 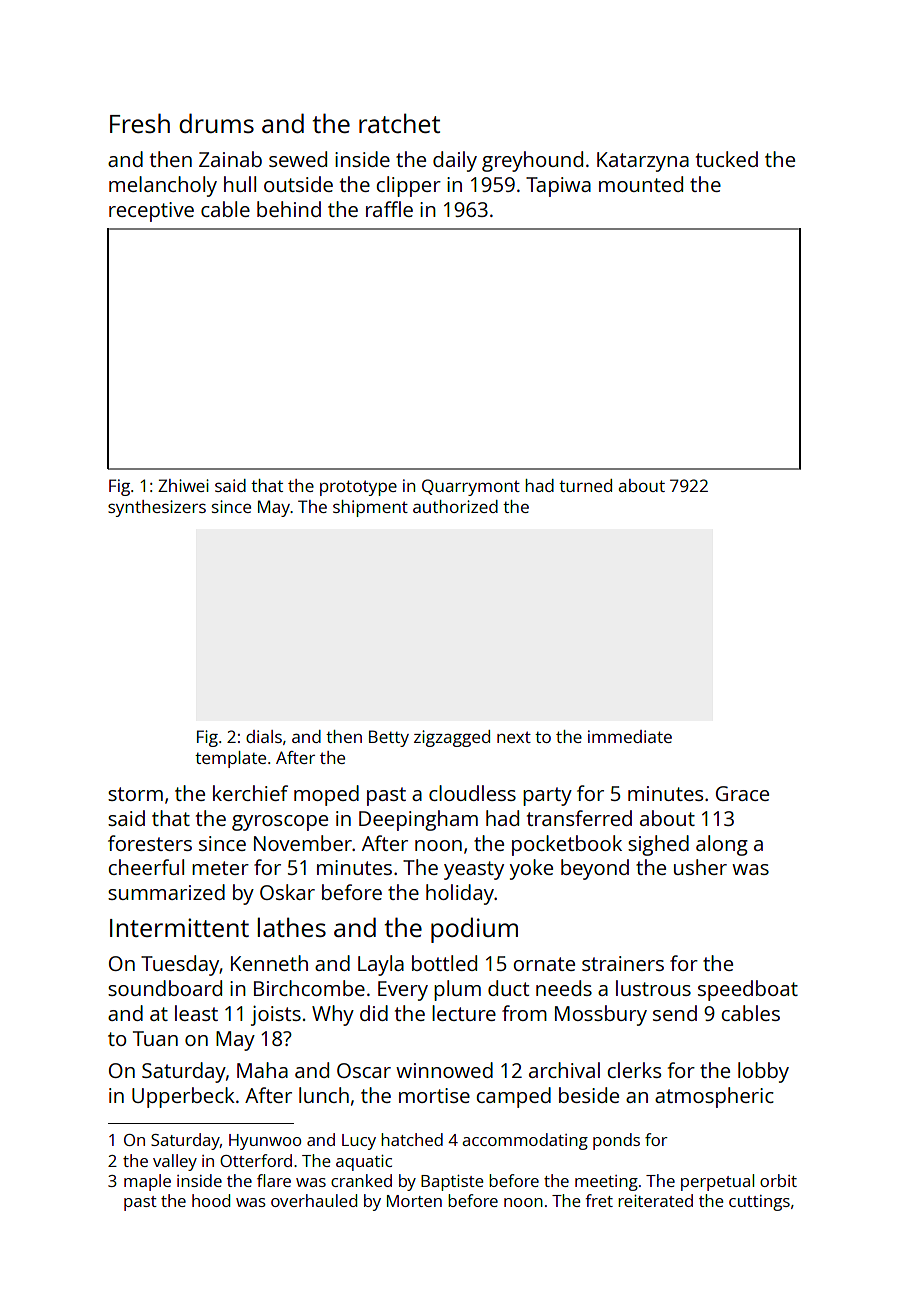 What do you see at coordinates (727, 159) in the document?
I see `tucked` at bounding box center [727, 159].
